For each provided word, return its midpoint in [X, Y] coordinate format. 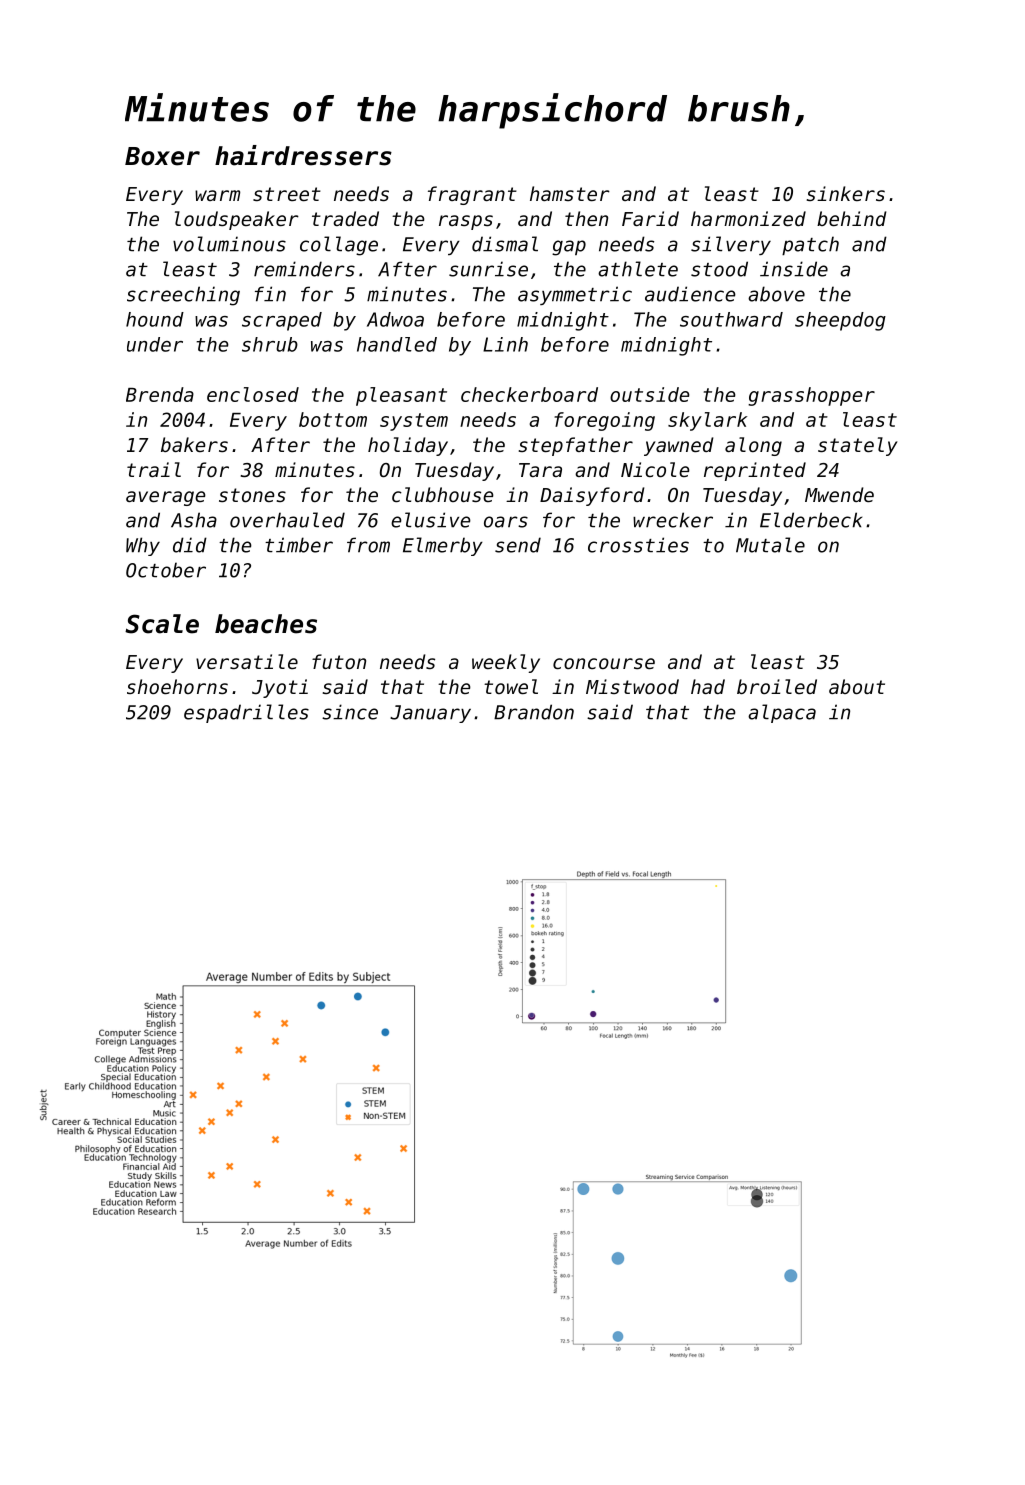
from [368, 545]
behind [851, 218]
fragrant [472, 195]
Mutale [770, 545]
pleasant [401, 396]
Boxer [162, 156]
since [350, 712]
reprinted [755, 471]
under [155, 344]
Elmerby [443, 546]
